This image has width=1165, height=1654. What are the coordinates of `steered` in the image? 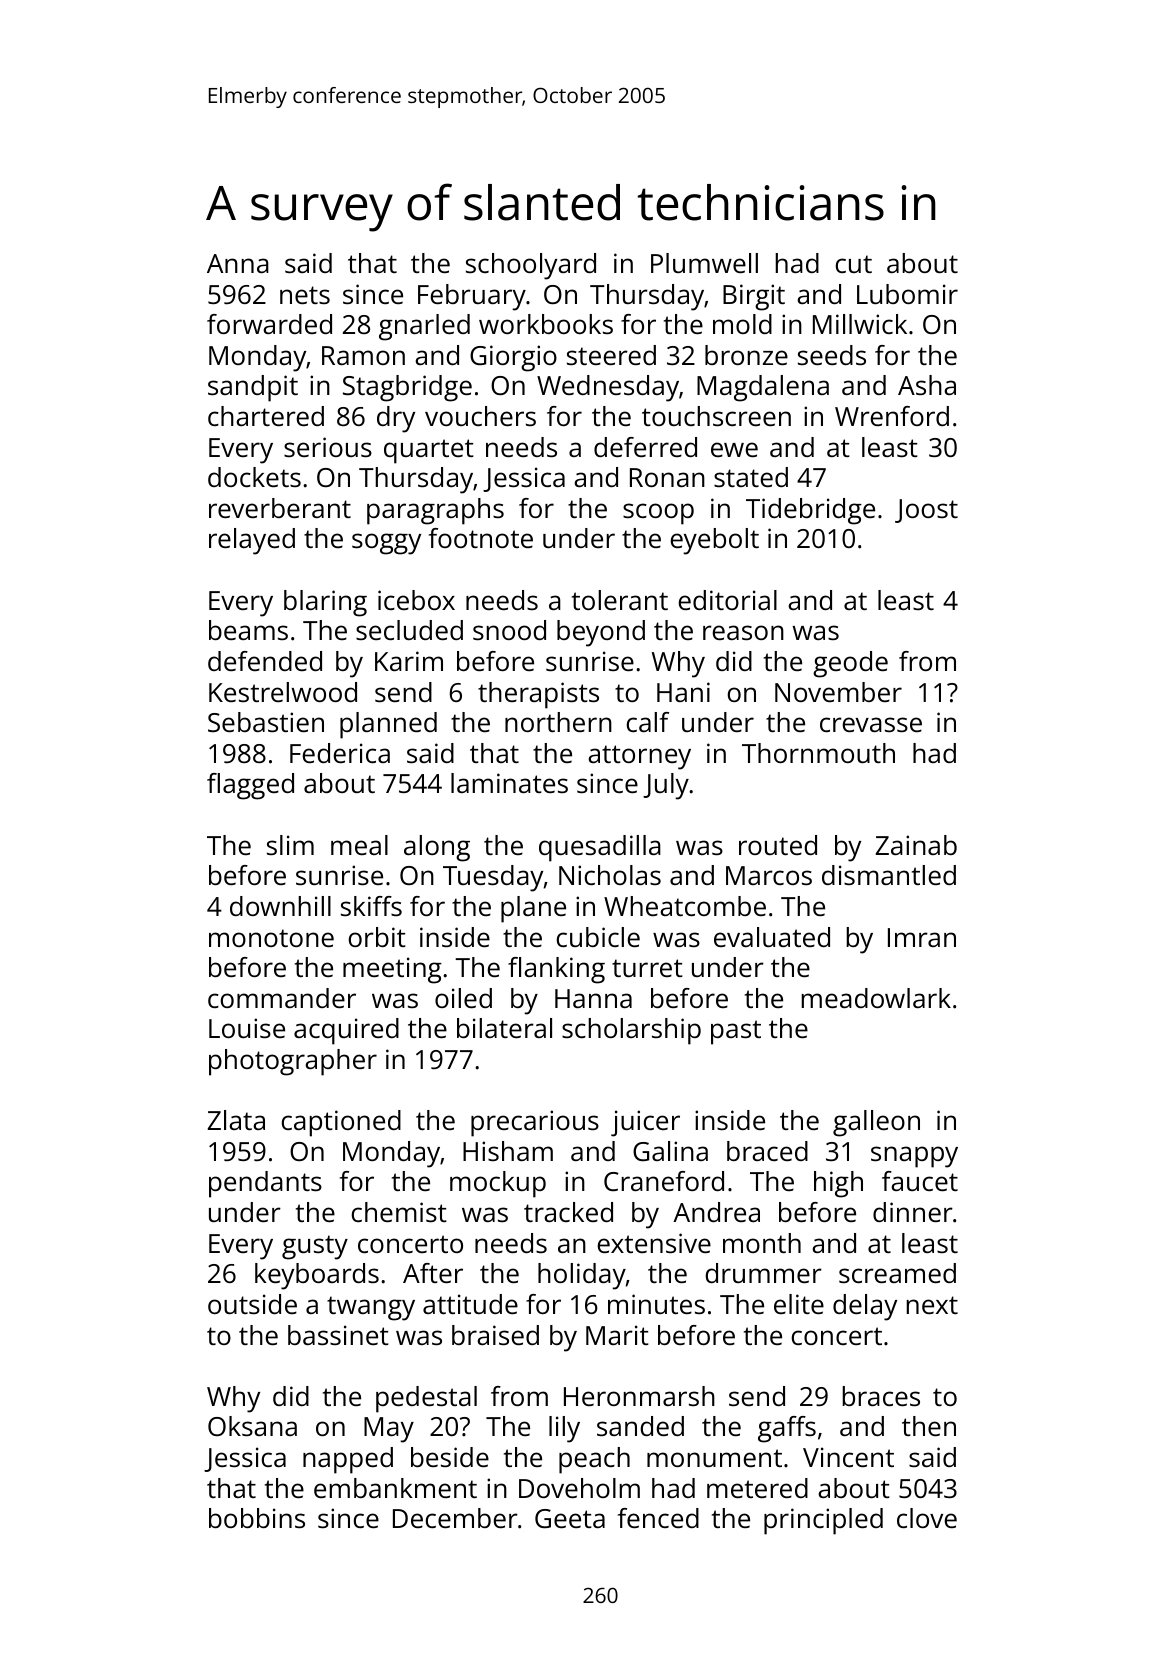 It's located at (611, 355).
